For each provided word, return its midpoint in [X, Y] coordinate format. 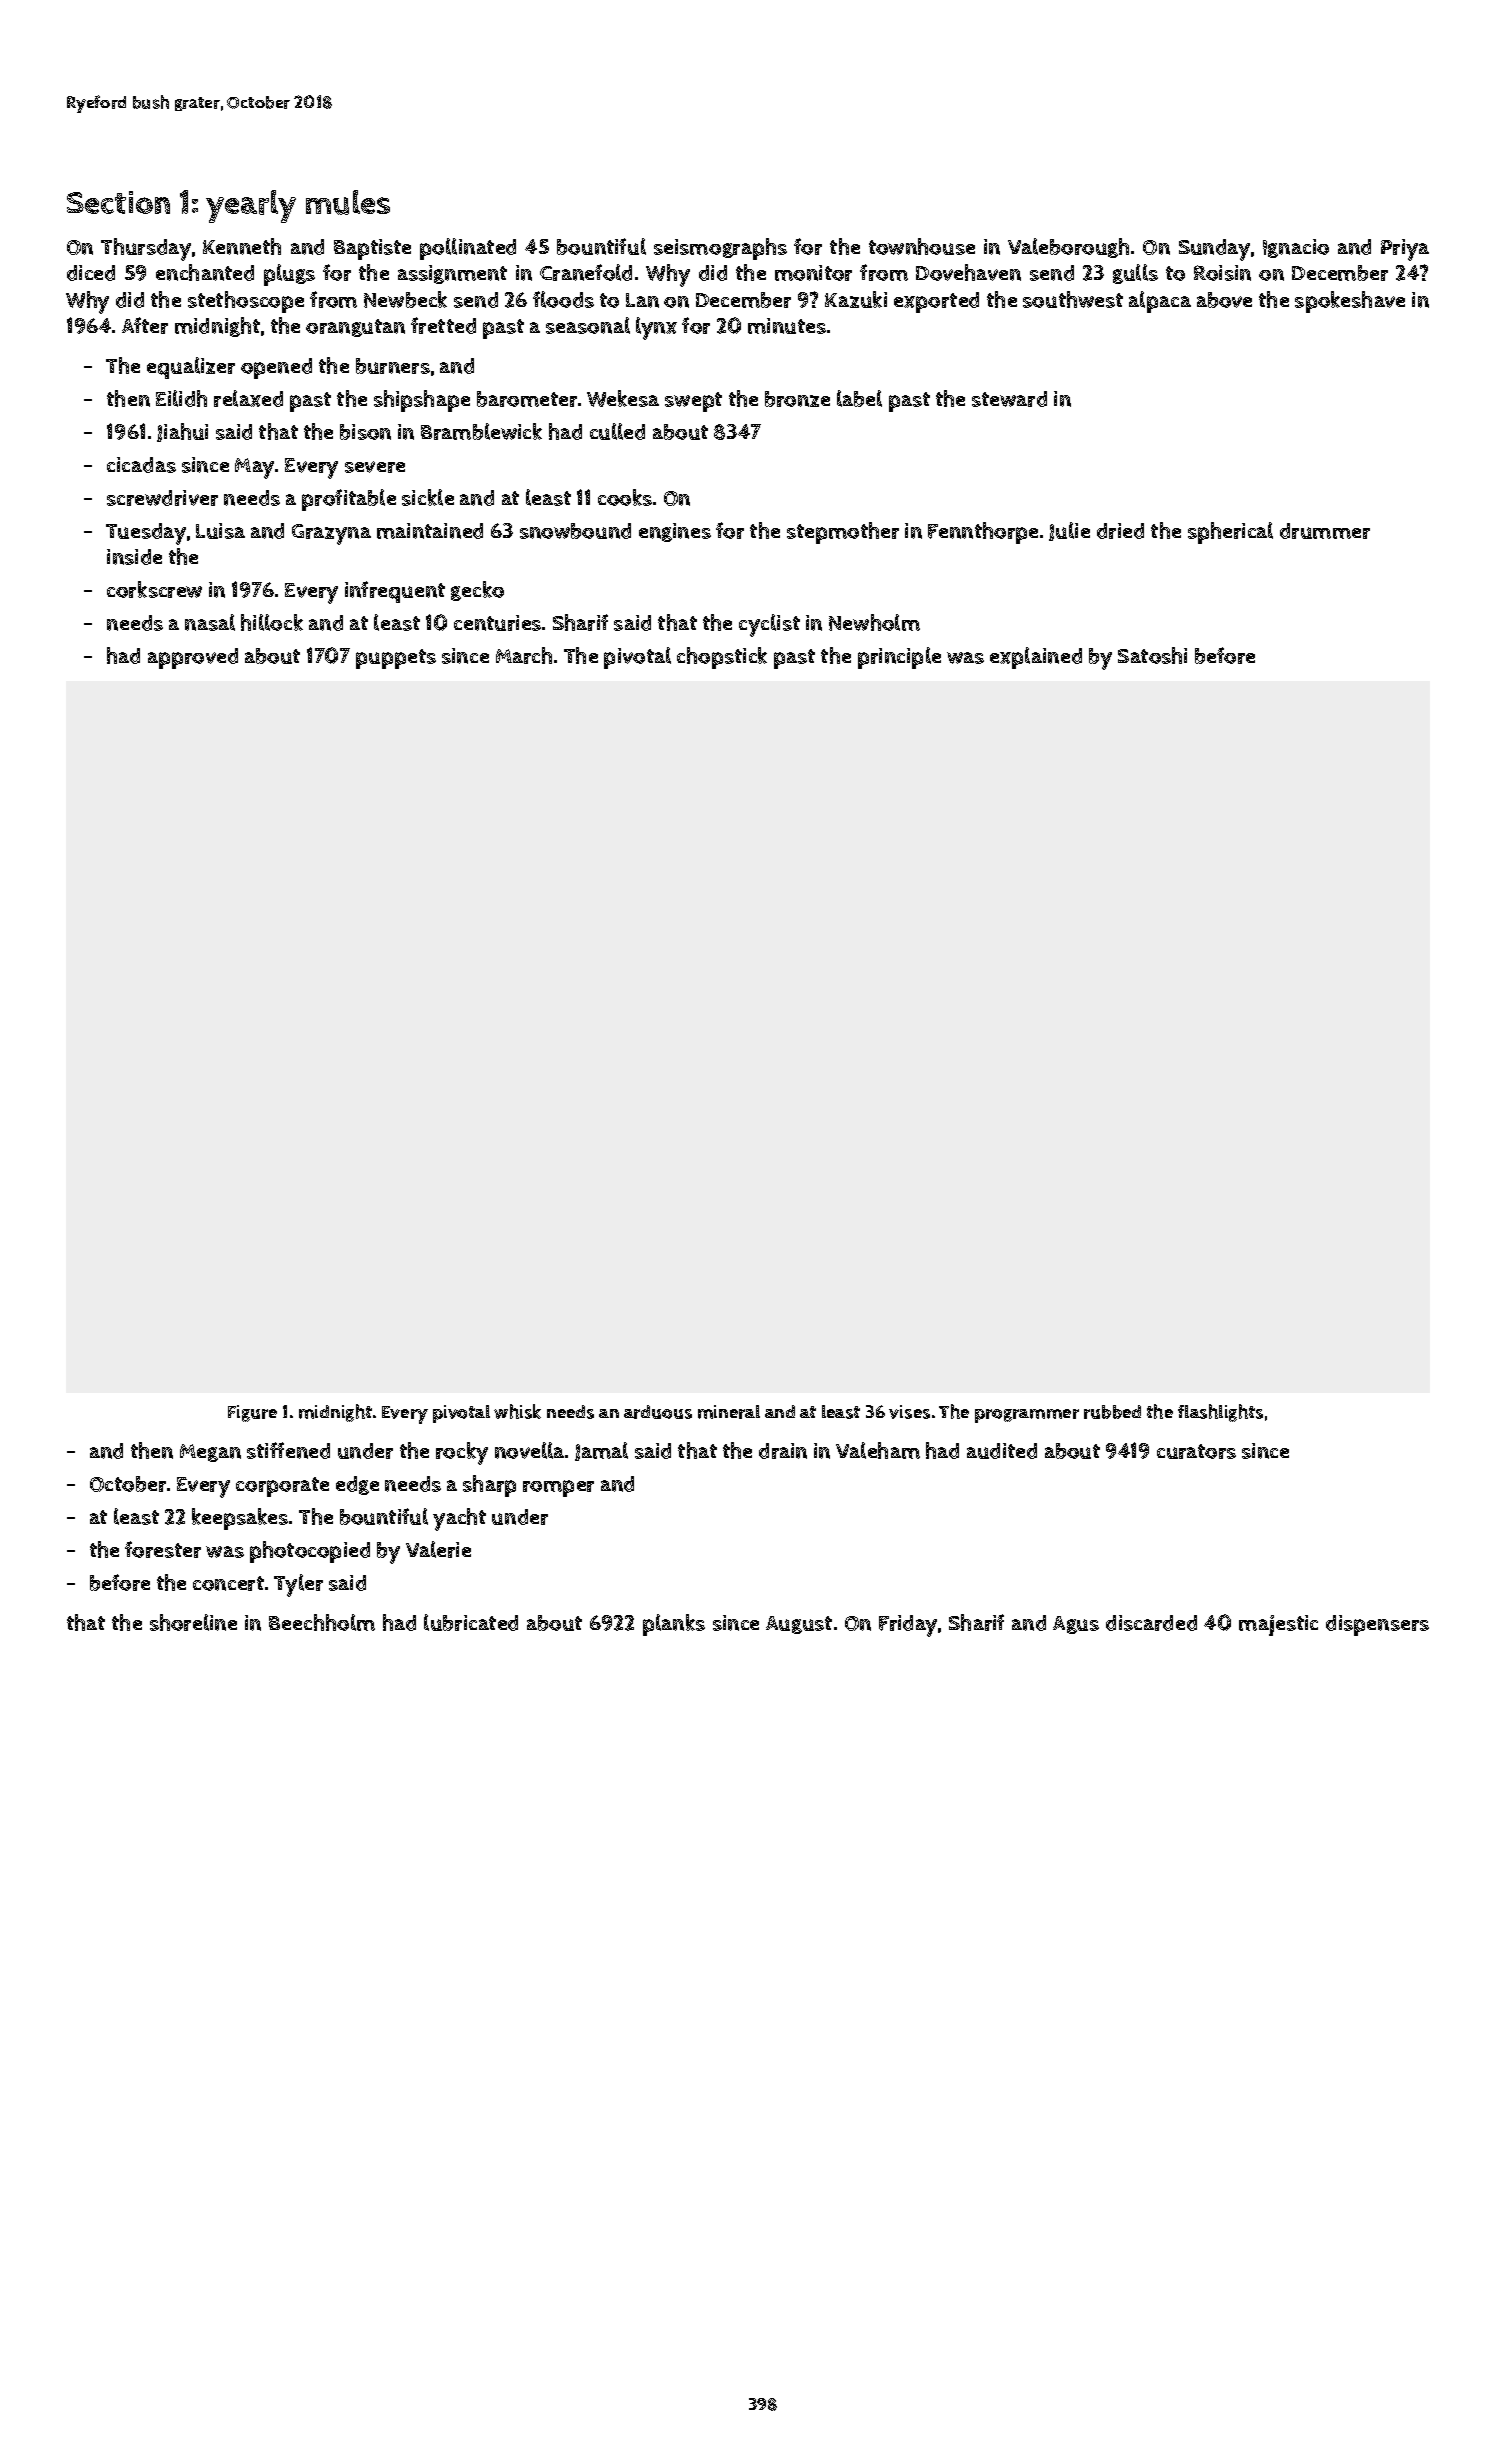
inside [134, 557]
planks [674, 1625]
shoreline [193, 1622]
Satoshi [1152, 655]
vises [909, 1412]
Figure [252, 1413]
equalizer [191, 368]
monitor [813, 273]
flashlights [1220, 1413]
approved [193, 658]
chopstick [722, 658]
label [859, 398]
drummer [1325, 531]
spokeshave [1350, 302]
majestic [1278, 1625]
